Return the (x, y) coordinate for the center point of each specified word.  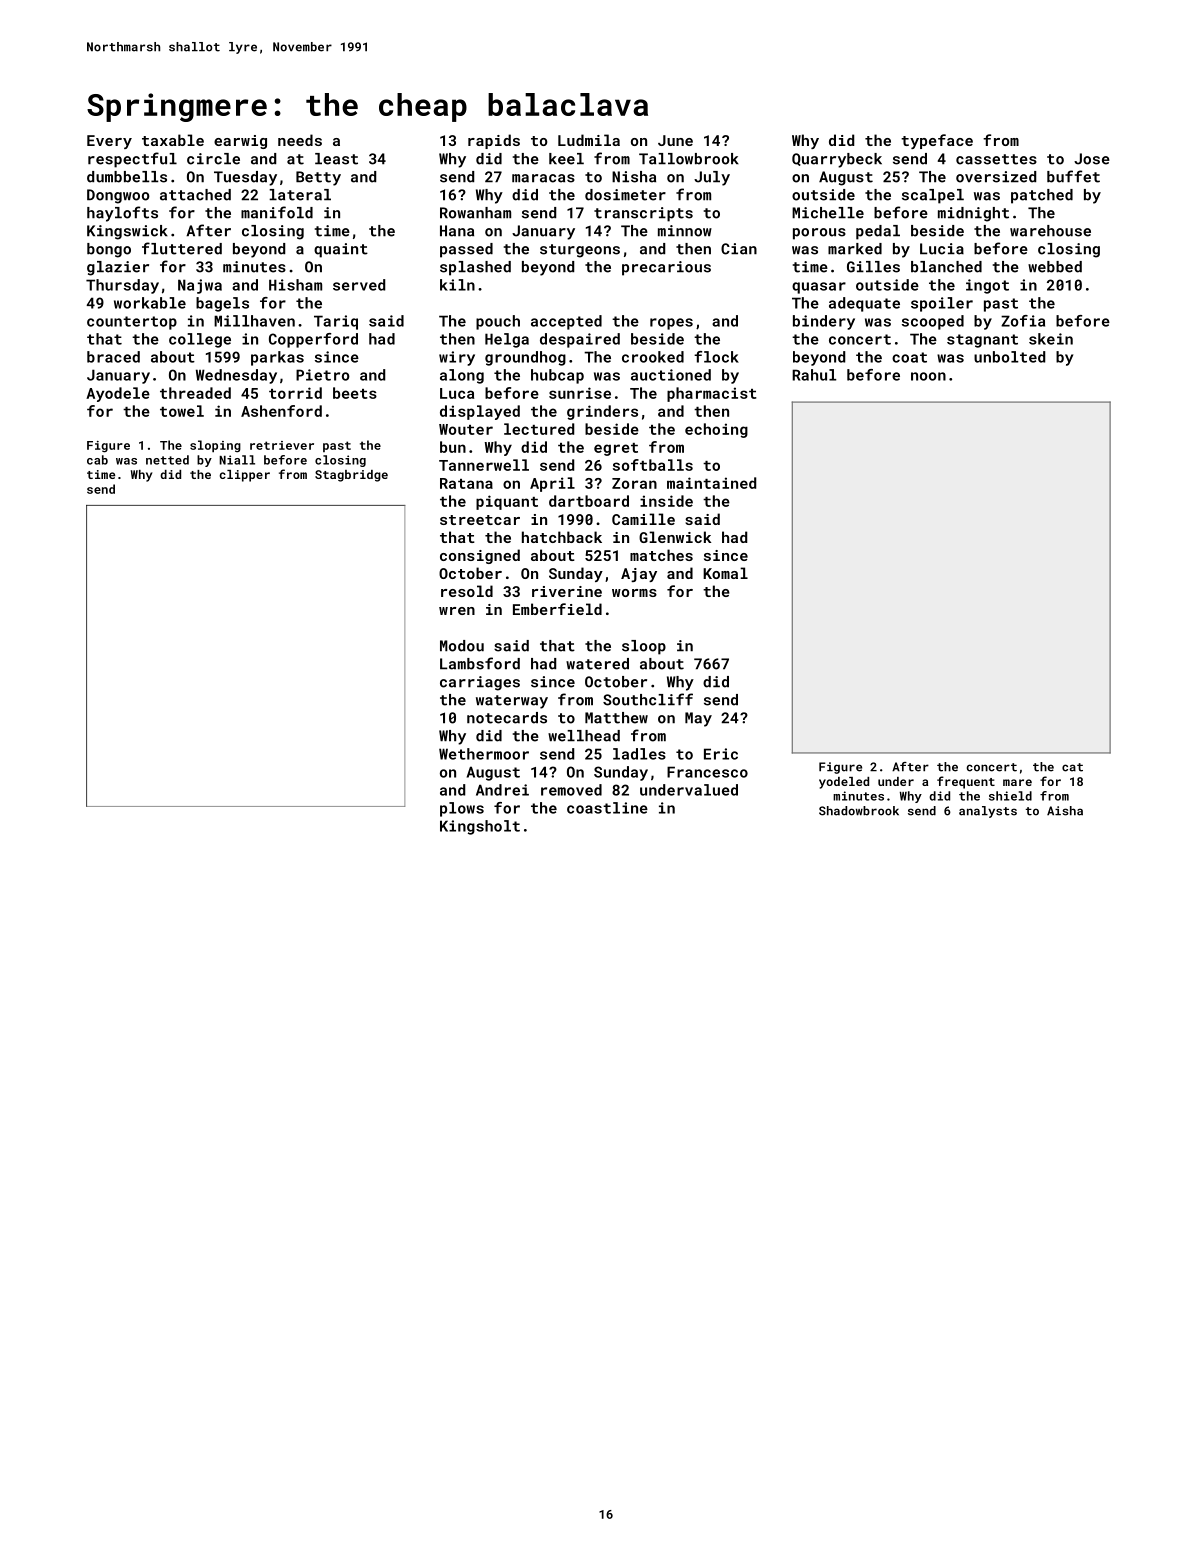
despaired (580, 340)
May (698, 719)
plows (462, 809)
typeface (937, 141)
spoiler (942, 304)
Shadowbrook (859, 811)
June (675, 140)
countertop (132, 323)
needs (300, 140)
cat (1072, 767)
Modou (462, 646)
